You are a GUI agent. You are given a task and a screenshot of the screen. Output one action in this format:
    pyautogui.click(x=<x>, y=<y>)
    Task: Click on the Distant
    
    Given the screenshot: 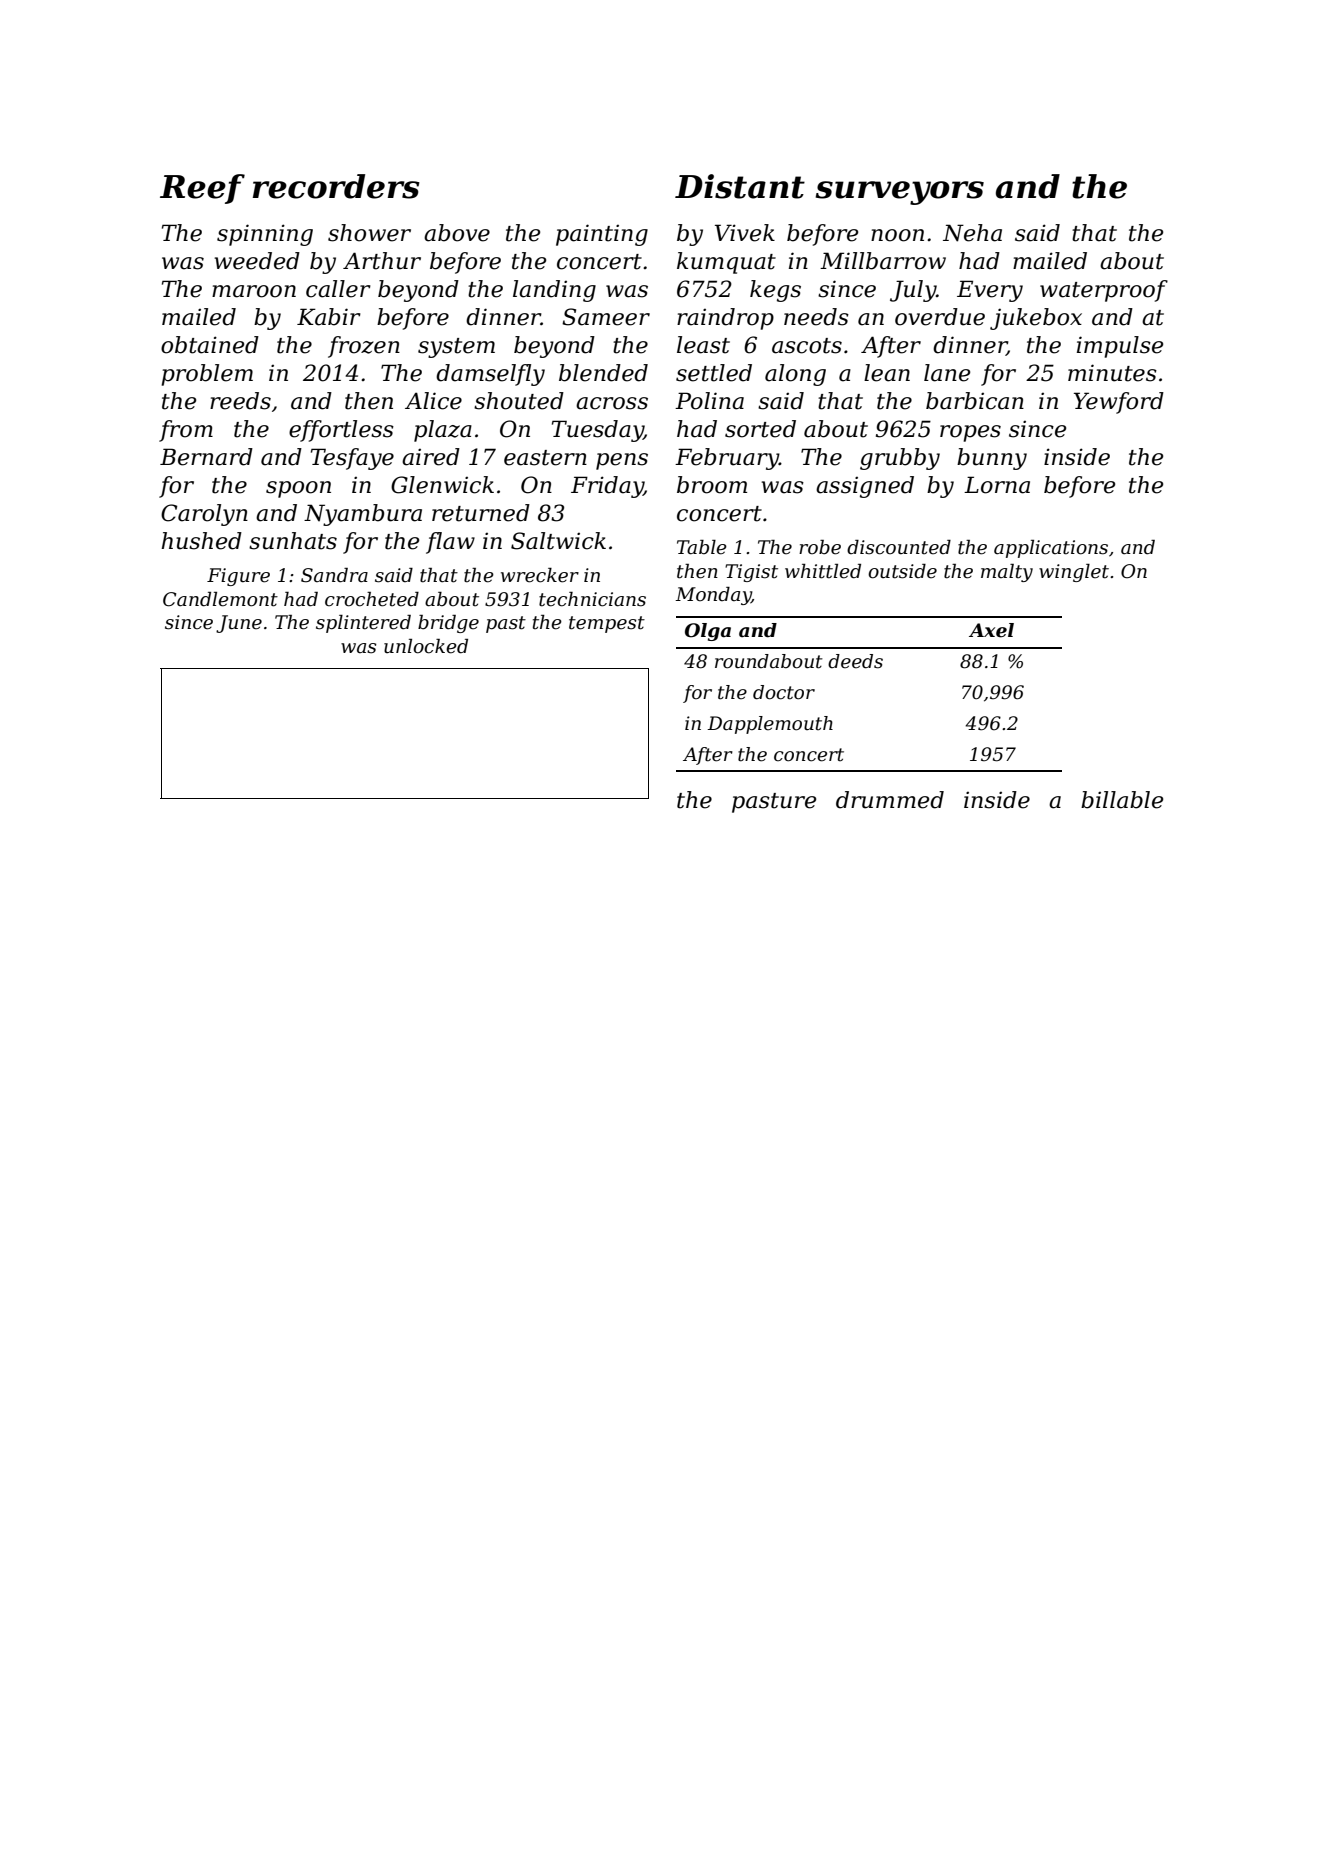 What is the action you would take?
    pyautogui.click(x=740, y=186)
